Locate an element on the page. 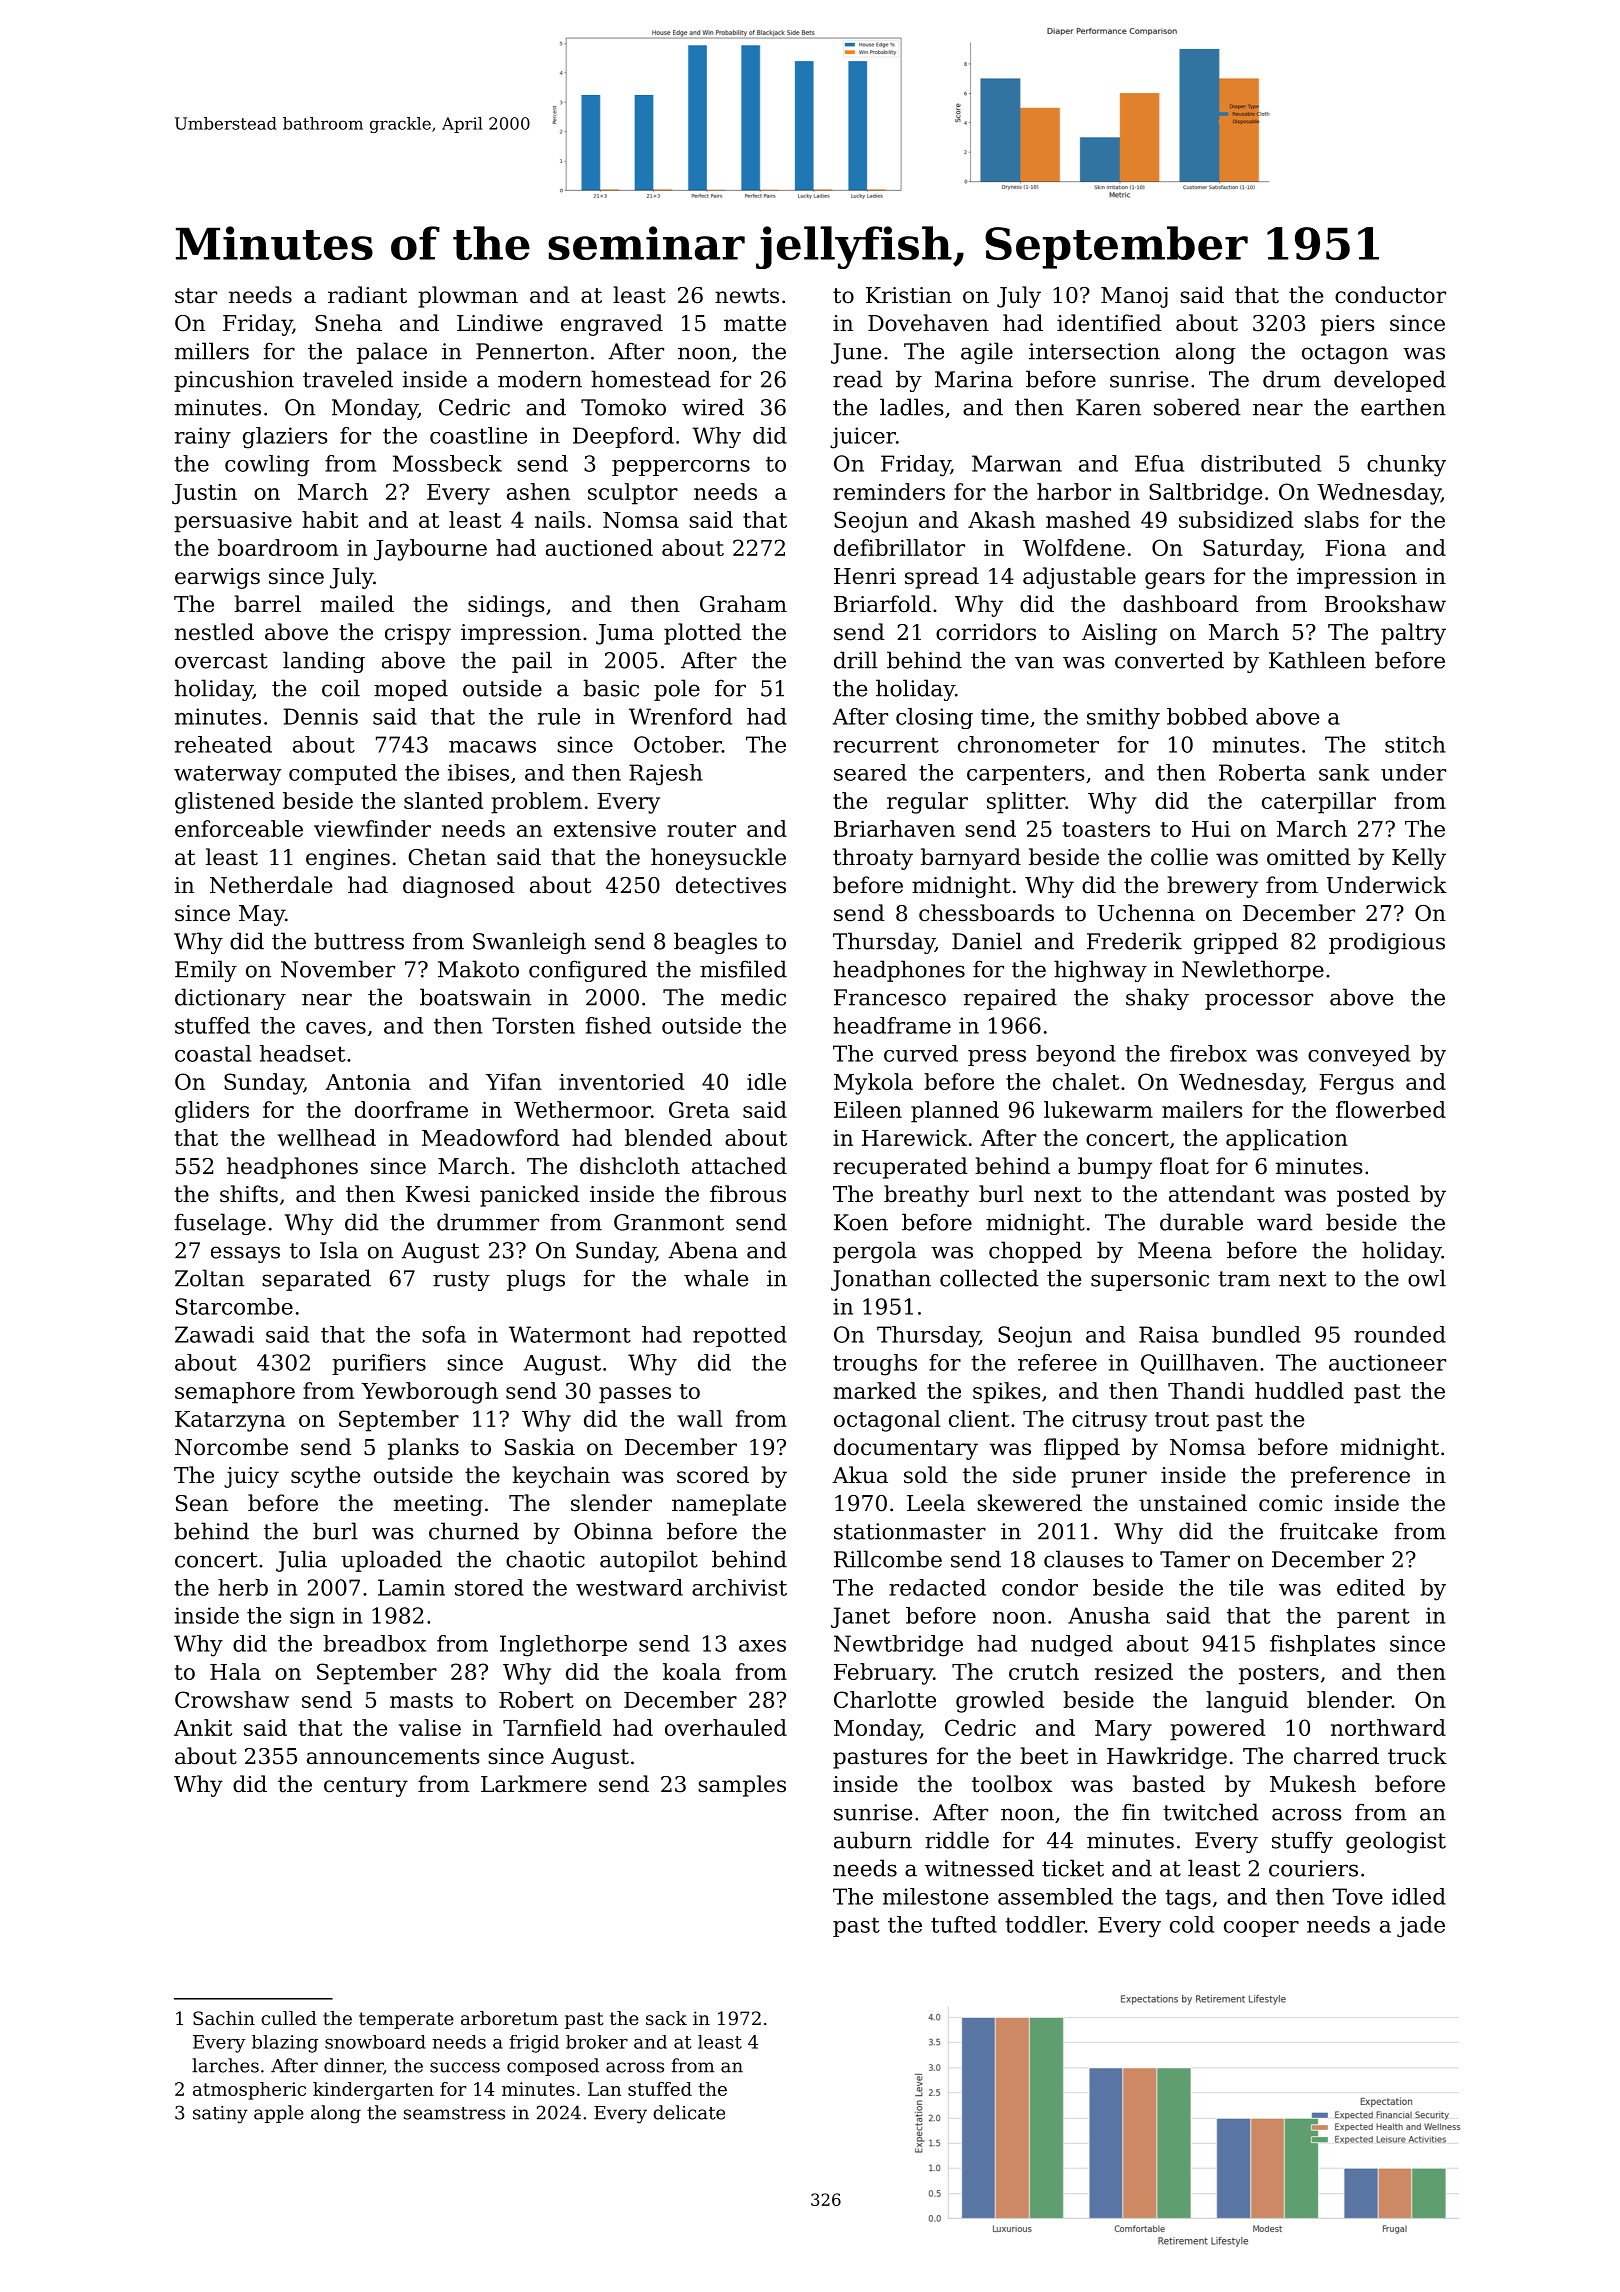  planned is located at coordinates (955, 1112).
